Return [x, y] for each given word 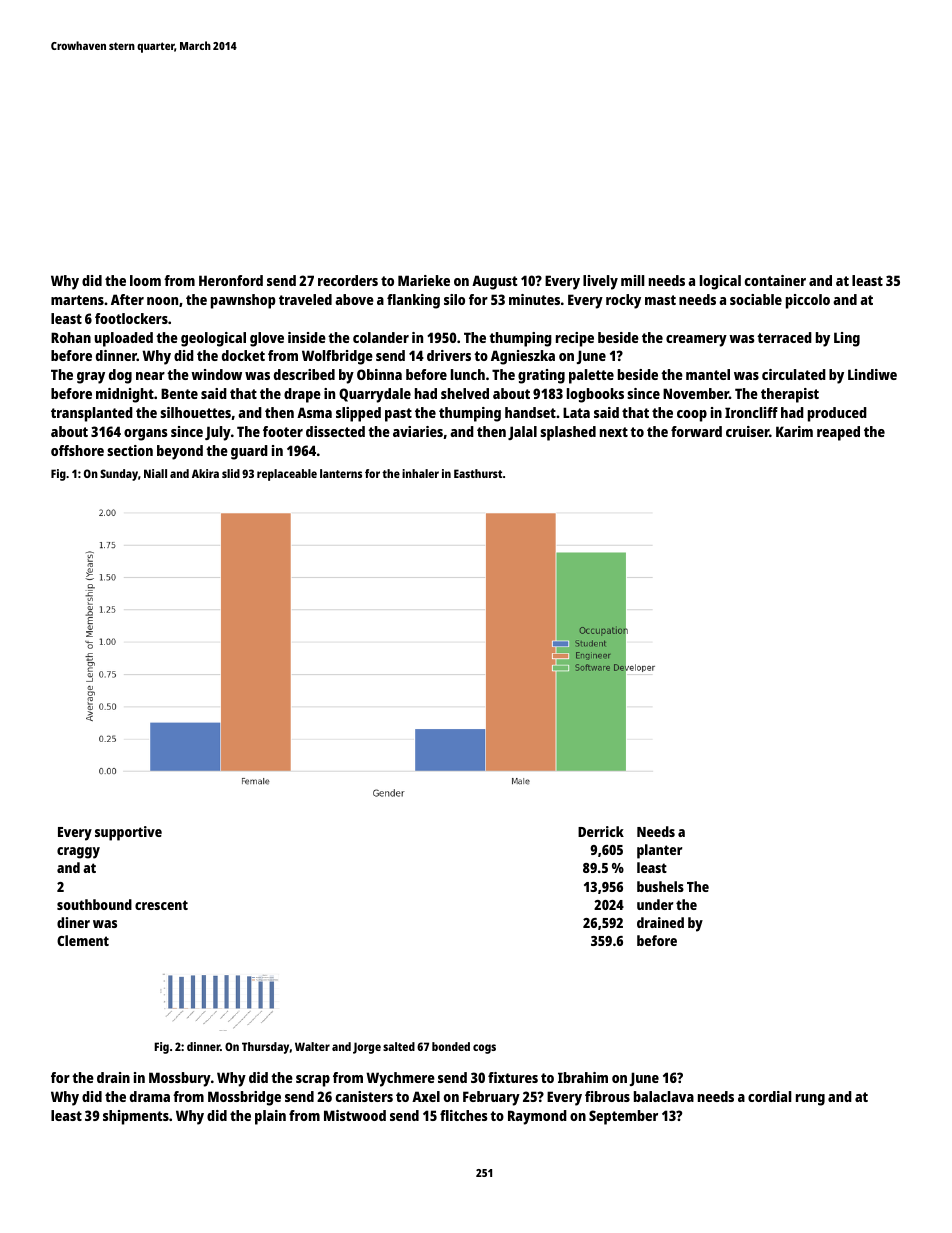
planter [659, 851]
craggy [78, 853]
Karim [794, 431]
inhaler [420, 473]
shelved [465, 393]
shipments [136, 1117]
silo [454, 299]
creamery [696, 341]
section [130, 450]
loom [145, 280]
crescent [161, 905]
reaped [838, 433]
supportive [128, 833]
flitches [464, 1115]
